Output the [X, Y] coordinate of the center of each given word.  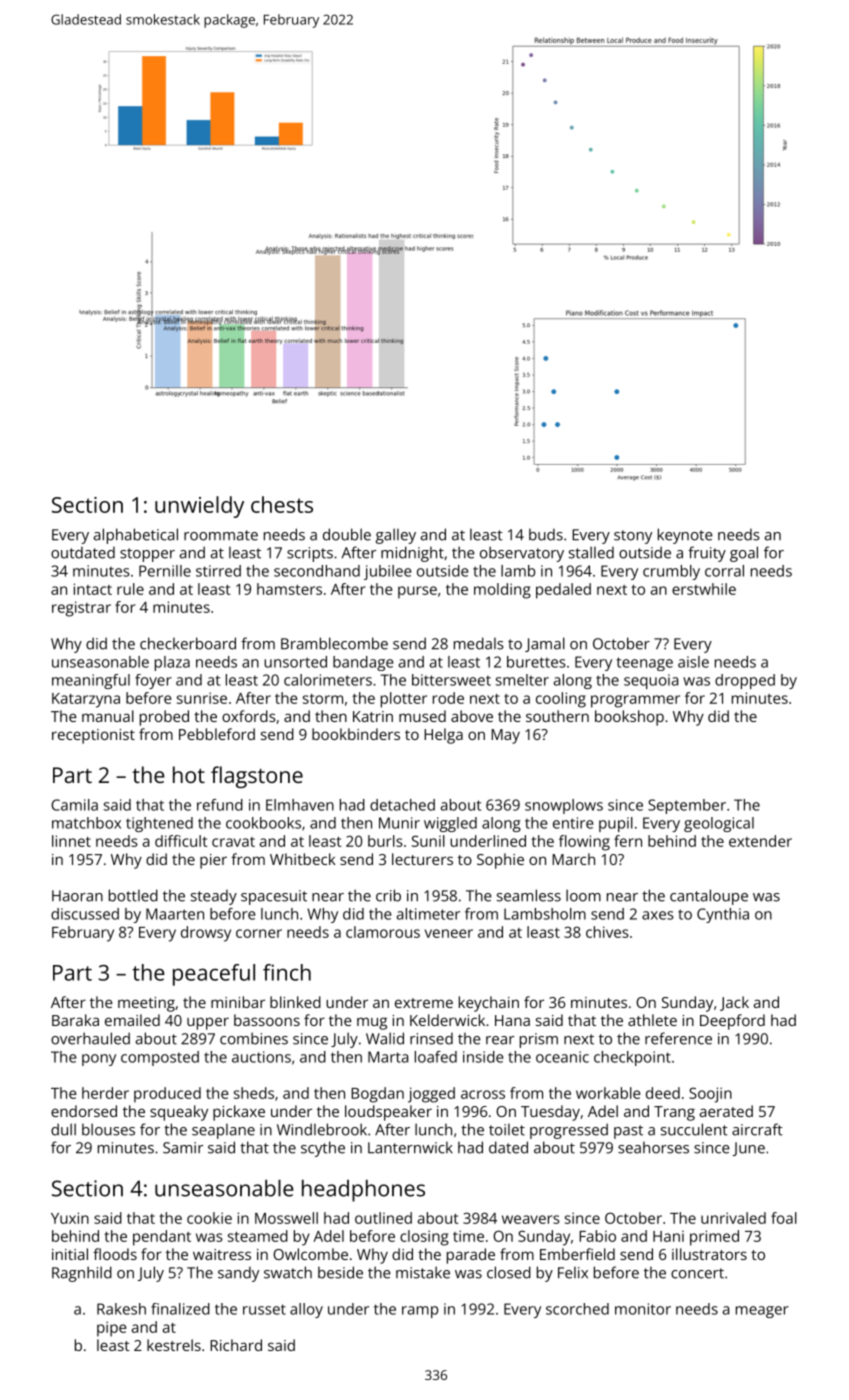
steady [214, 897]
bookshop [629, 718]
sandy [238, 1274]
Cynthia [723, 915]
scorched [577, 1309]
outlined [383, 1218]
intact [93, 589]
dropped [745, 681]
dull [63, 1129]
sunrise [202, 698]
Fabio [597, 1236]
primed [714, 1238]
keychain [489, 1004]
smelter [522, 680]
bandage [363, 663]
